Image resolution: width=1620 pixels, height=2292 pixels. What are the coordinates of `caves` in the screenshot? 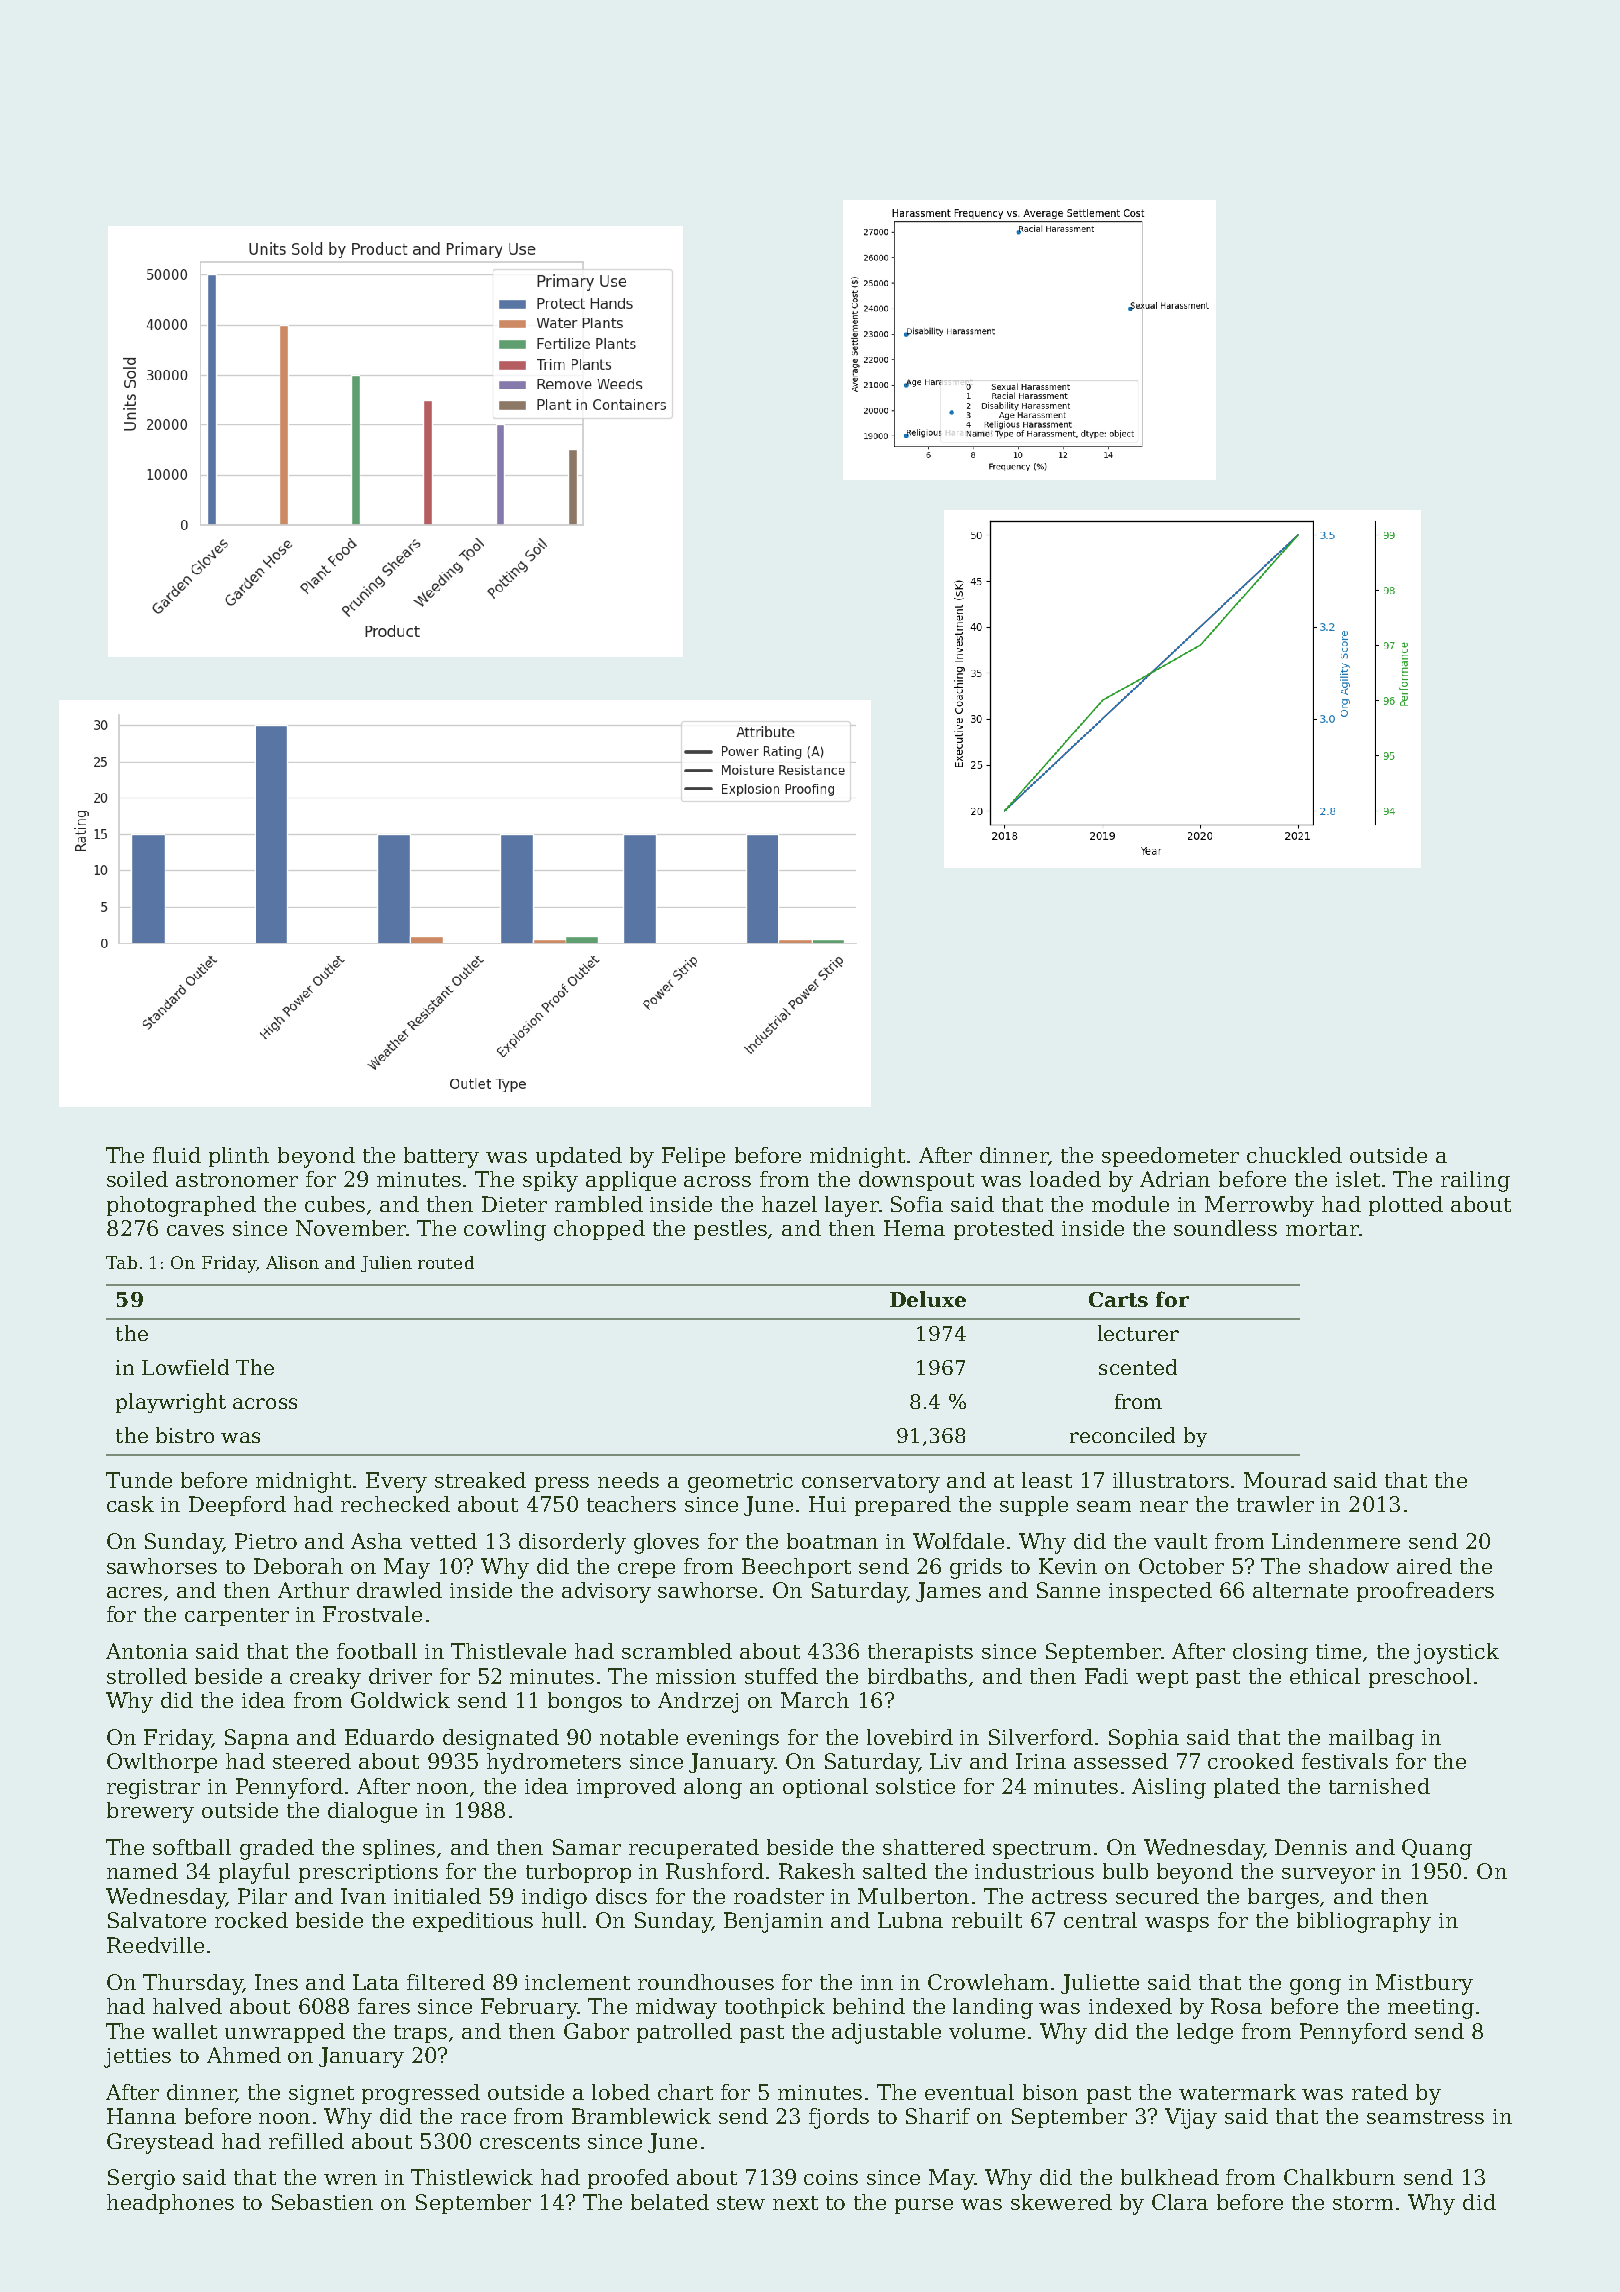 It's located at (195, 1230).
